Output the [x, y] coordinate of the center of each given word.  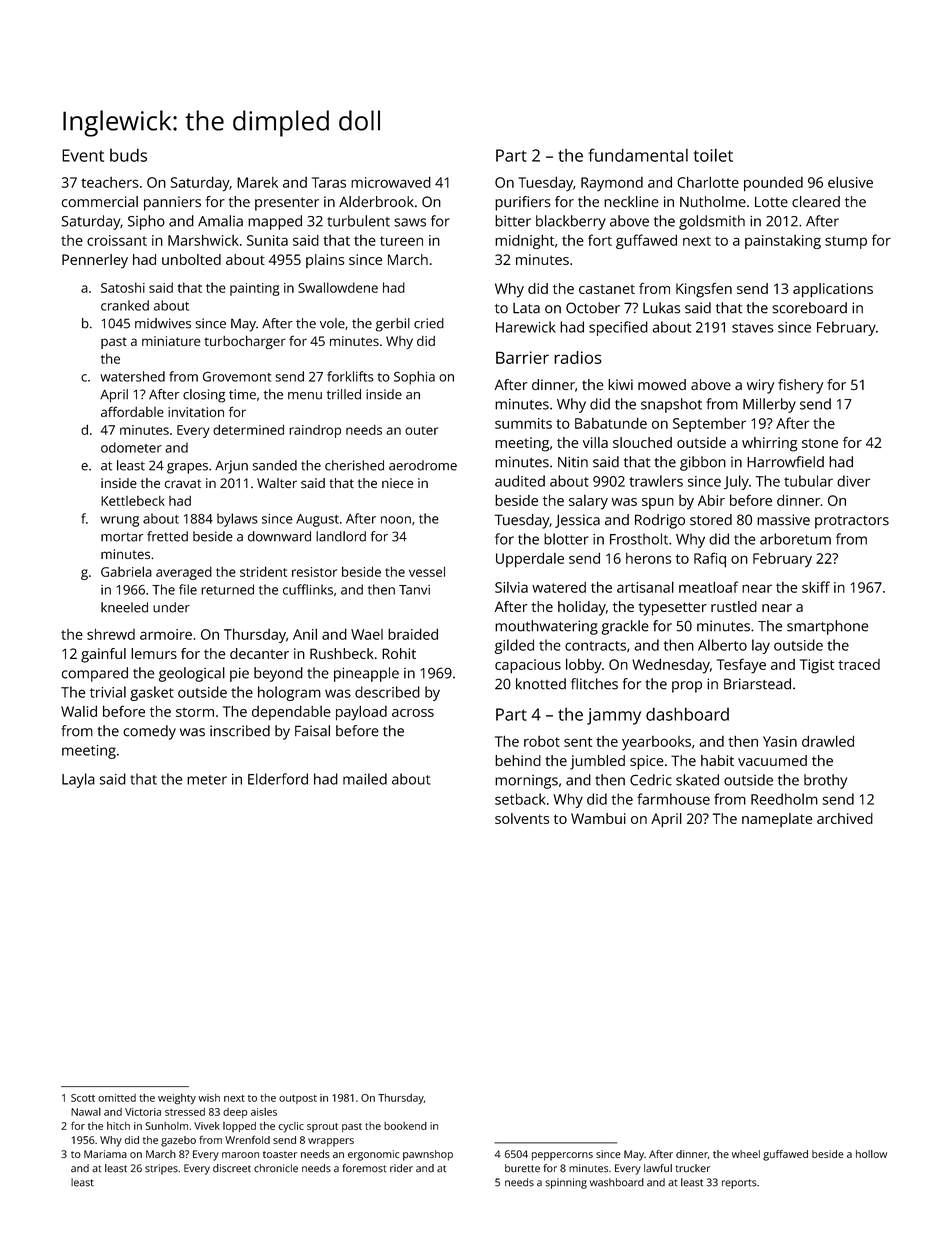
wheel [746, 1154]
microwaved [391, 182]
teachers [110, 182]
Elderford [278, 779]
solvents [522, 818]
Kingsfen [704, 290]
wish [209, 1098]
